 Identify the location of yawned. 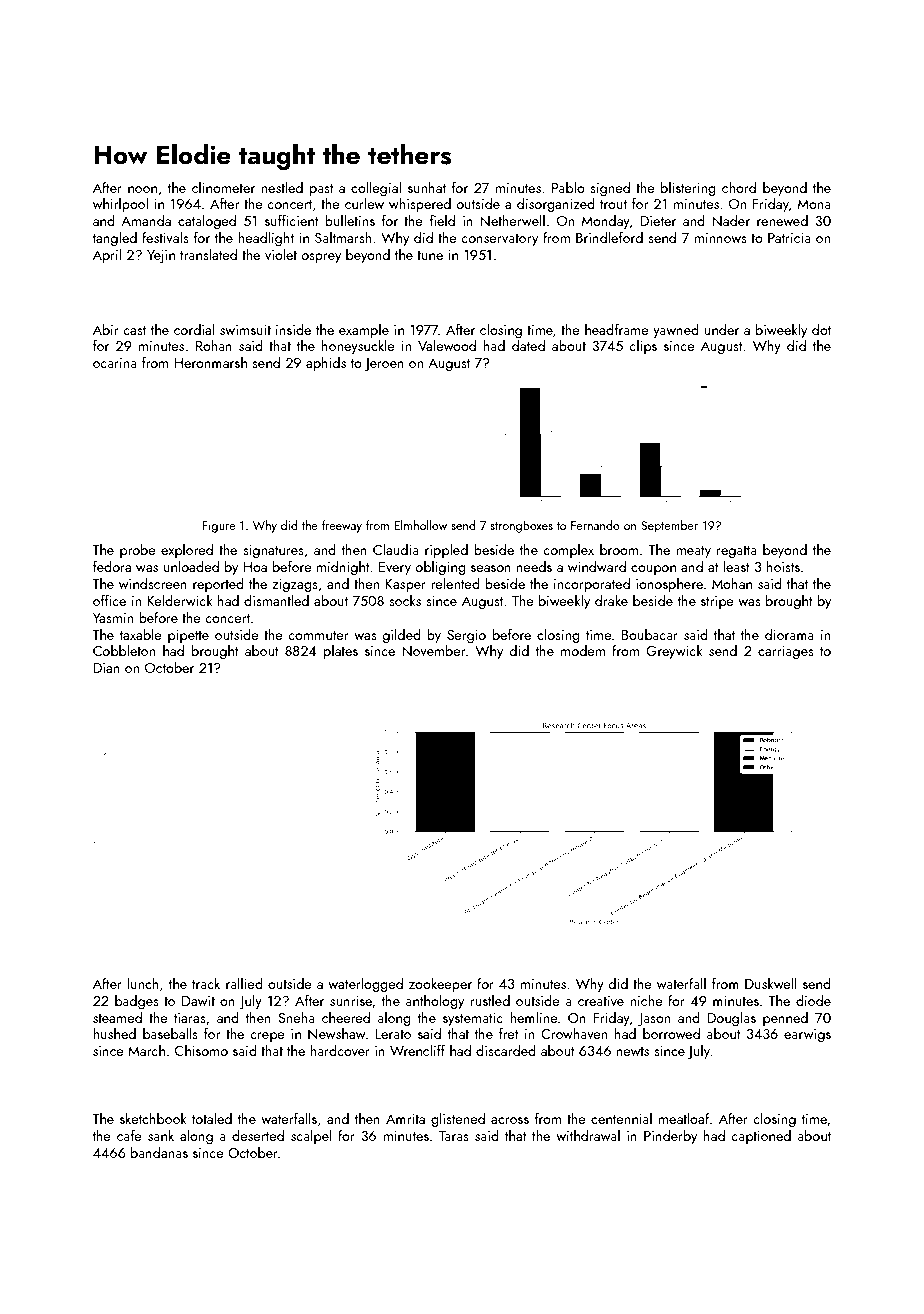
(676, 331).
